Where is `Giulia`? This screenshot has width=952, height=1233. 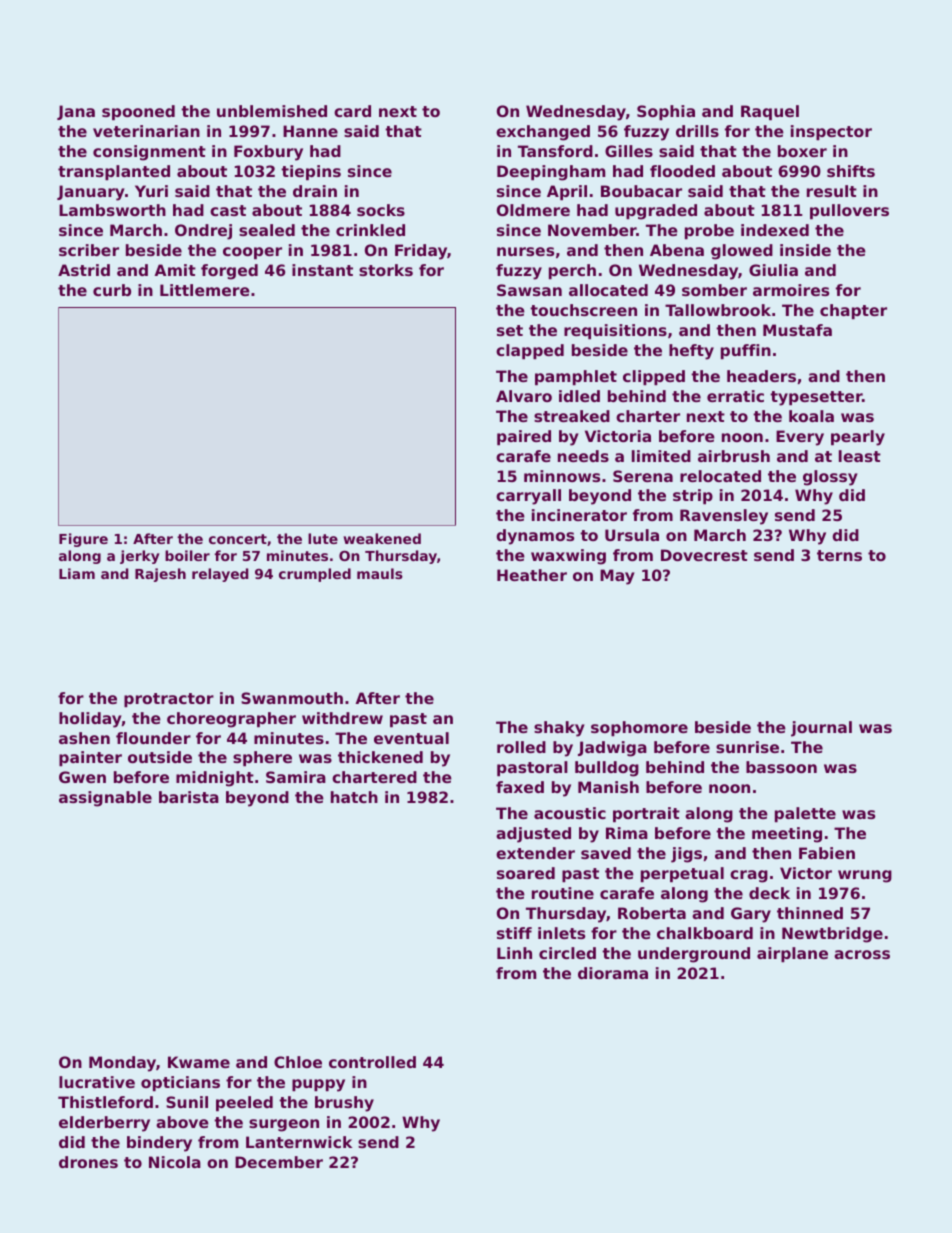
Giulia is located at coordinates (773, 270).
